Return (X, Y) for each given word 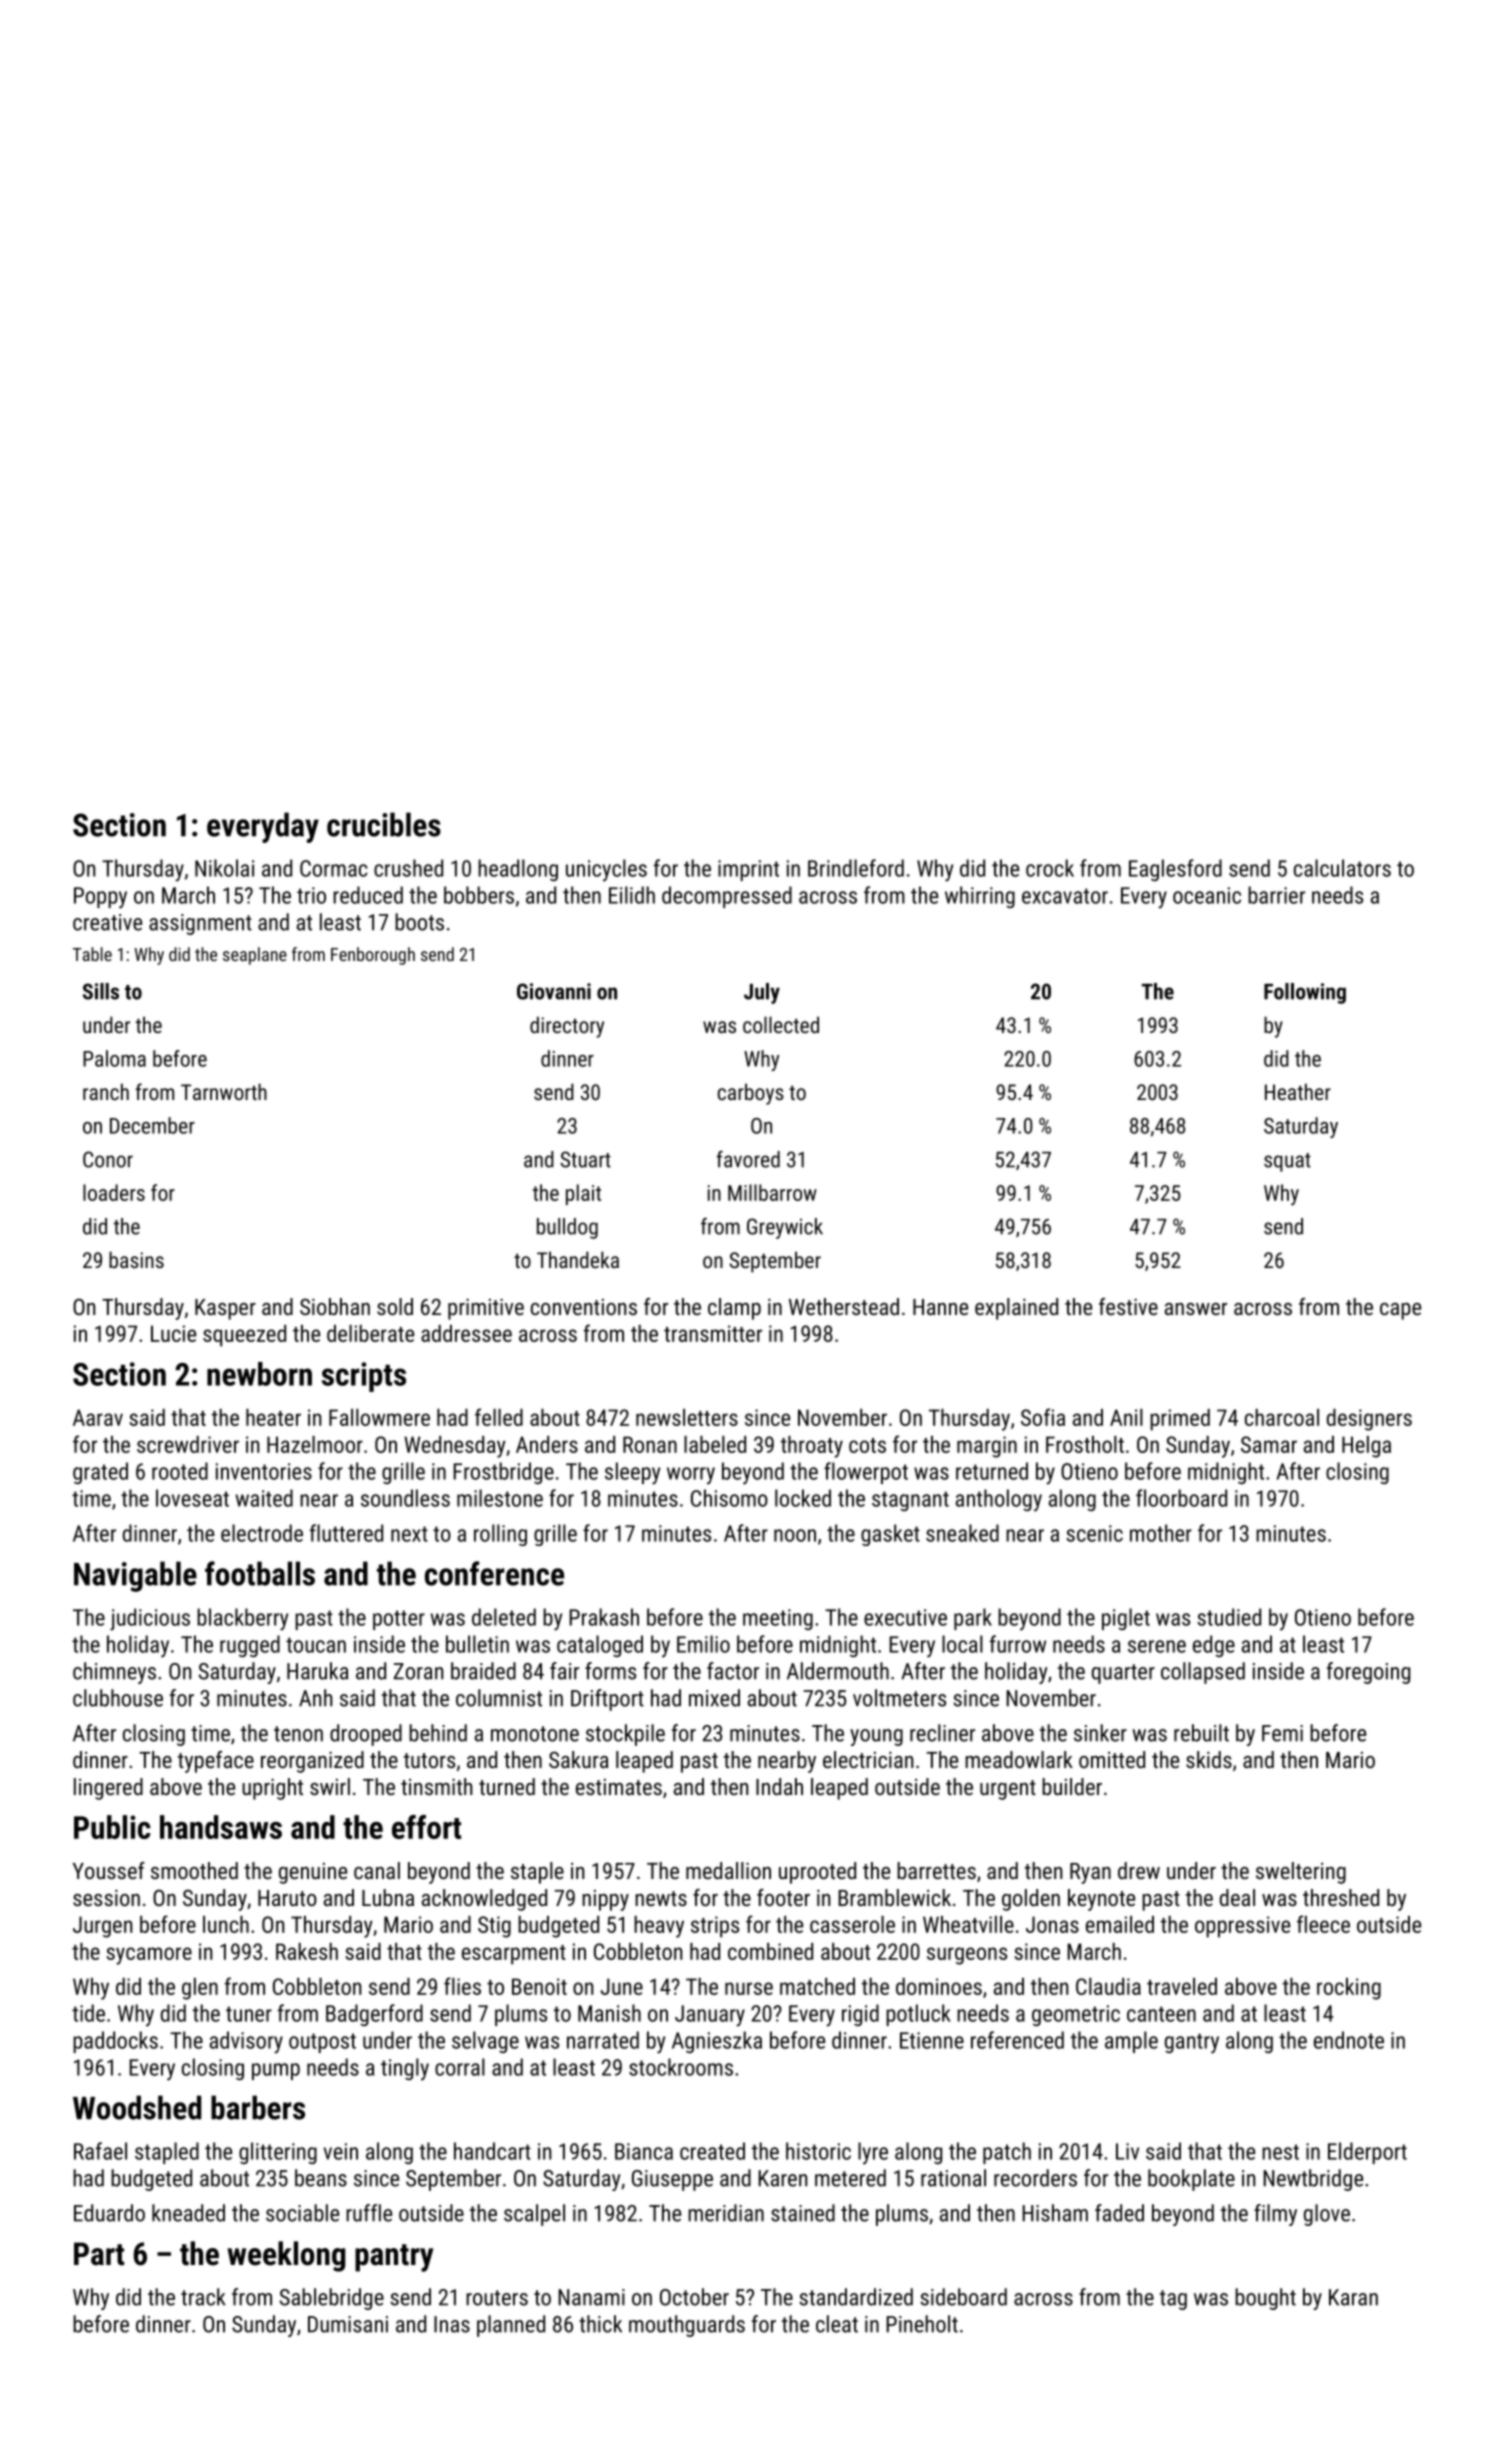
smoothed (194, 1870)
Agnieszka (717, 2042)
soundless (405, 1498)
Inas (452, 2324)
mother (1161, 1533)
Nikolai (224, 868)
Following (1305, 993)
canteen (1161, 2014)
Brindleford (856, 868)
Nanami (591, 2297)
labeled (715, 1444)
